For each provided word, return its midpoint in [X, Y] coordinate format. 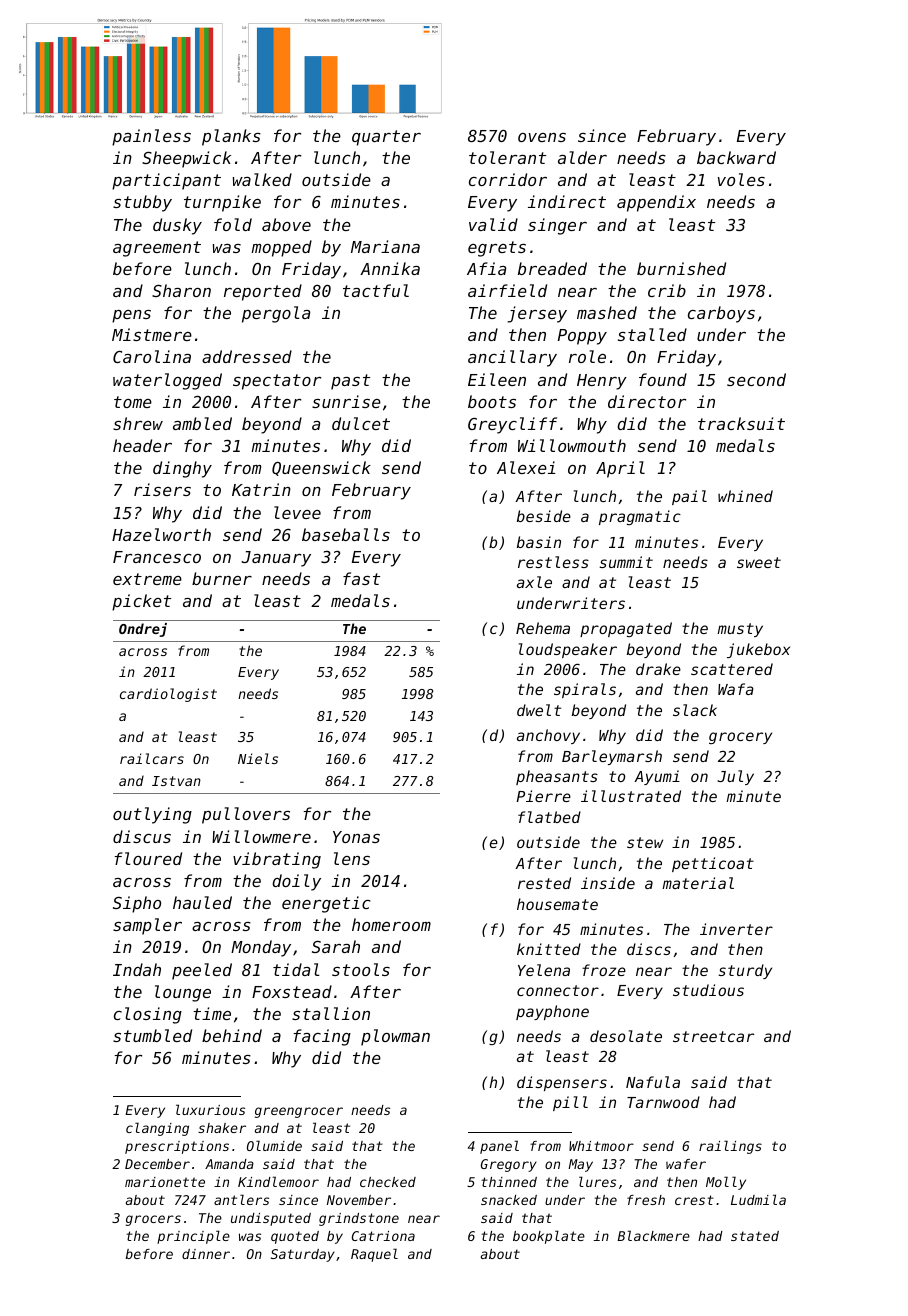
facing [322, 1037]
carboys [721, 314]
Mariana [385, 246]
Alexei [526, 467]
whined [745, 496]
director [647, 401]
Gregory [509, 1165]
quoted [295, 1237]
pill [570, 1103]
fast [361, 578]
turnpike [222, 203]
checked [388, 1182]
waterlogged [167, 381]
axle [534, 582]
